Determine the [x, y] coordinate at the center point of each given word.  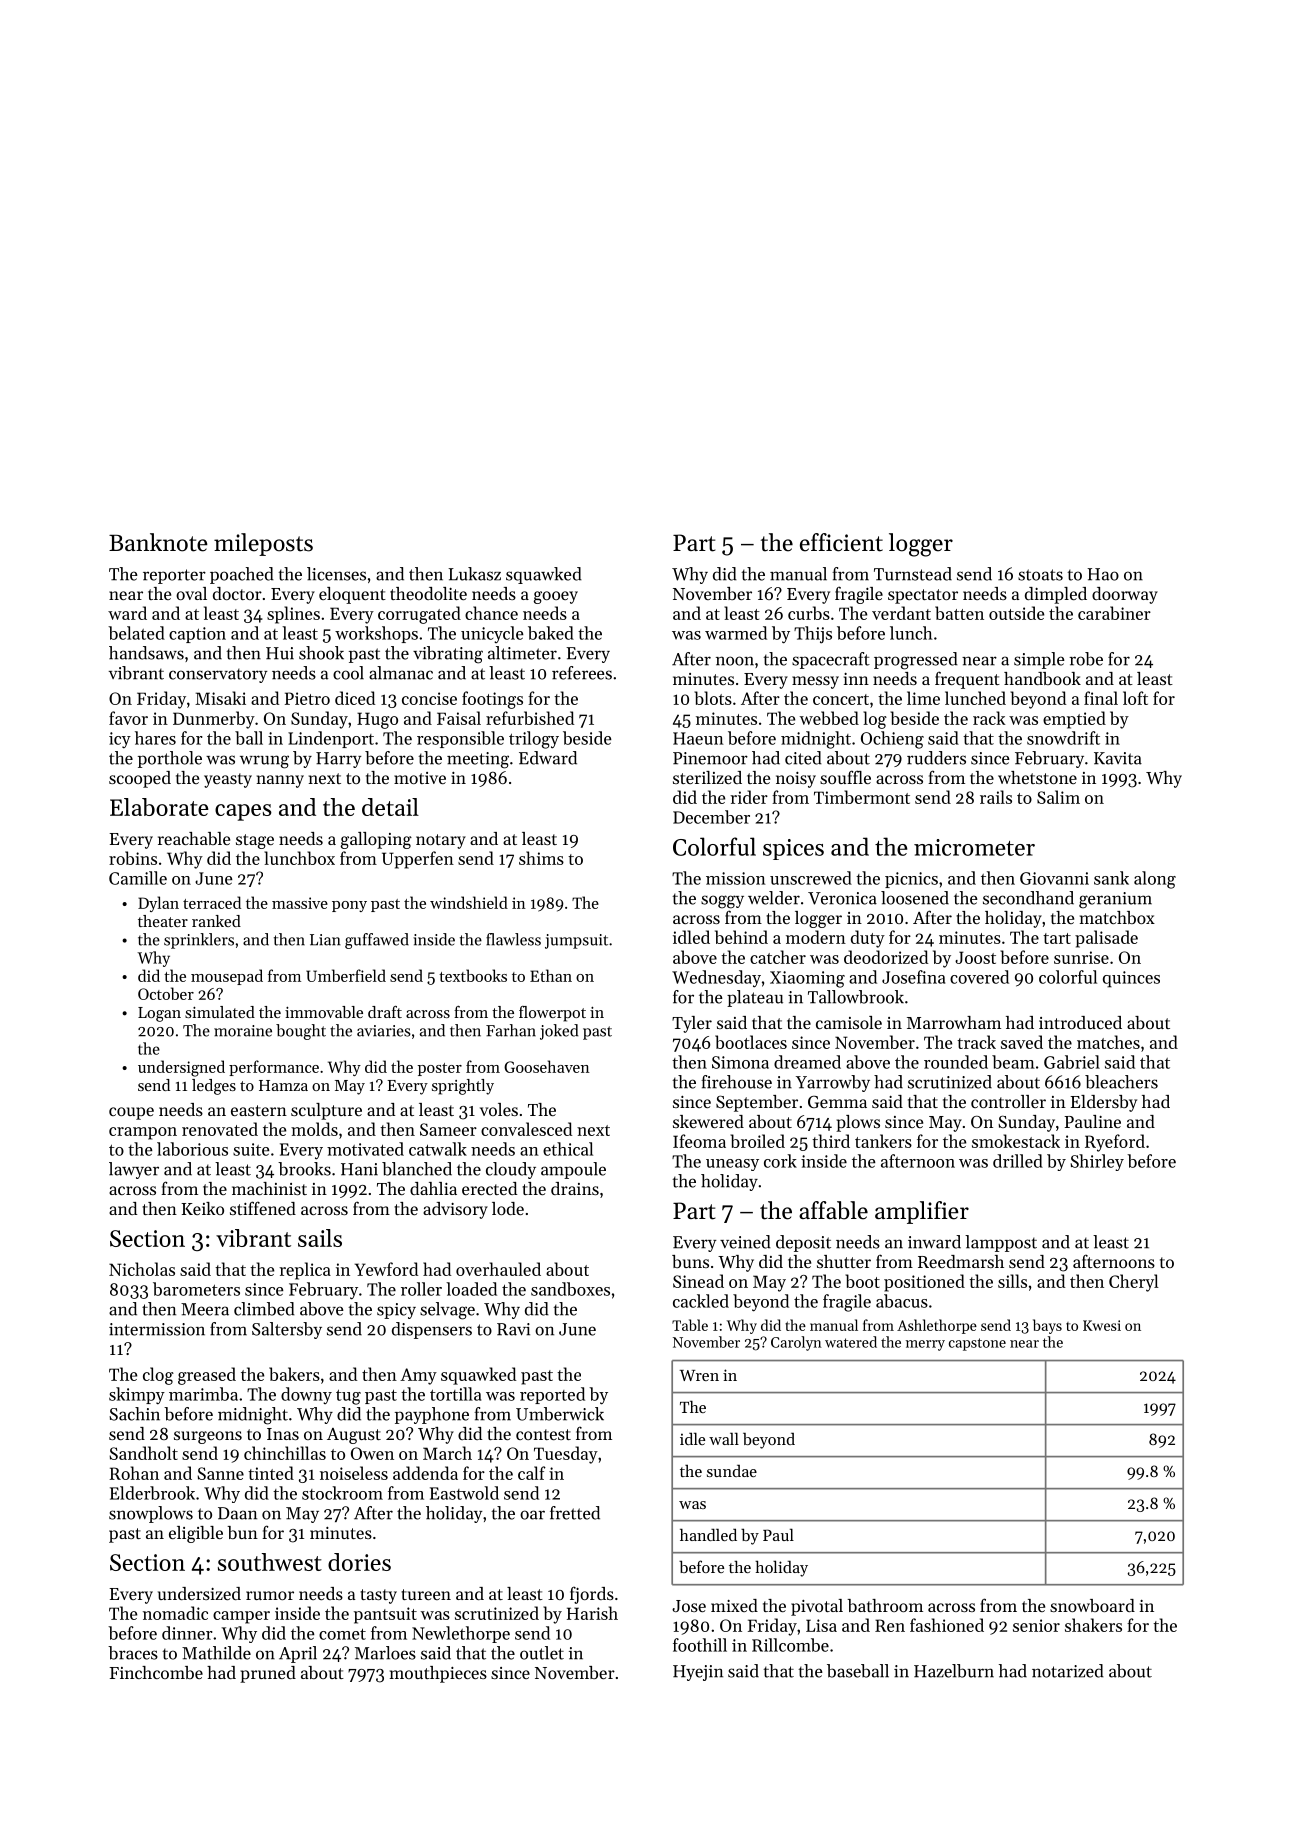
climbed [264, 1309]
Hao [1103, 574]
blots [713, 698]
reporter [174, 576]
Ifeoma [699, 1141]
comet [342, 1634]
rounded [956, 1062]
